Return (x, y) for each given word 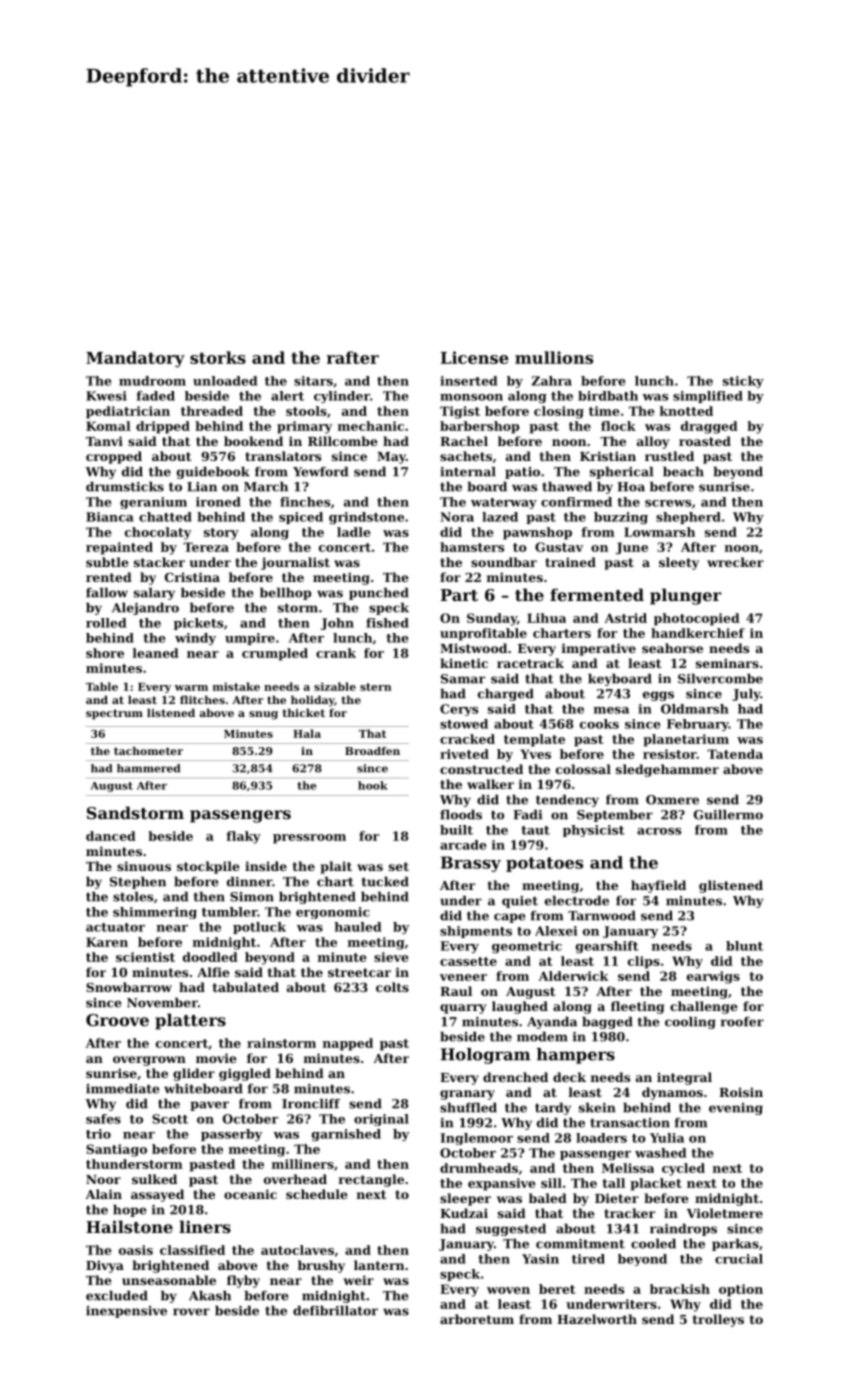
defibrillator (335, 1310)
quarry (463, 1009)
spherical (621, 472)
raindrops (683, 1229)
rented (109, 577)
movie (216, 1058)
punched (379, 593)
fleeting (637, 1007)
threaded (212, 411)
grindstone (366, 518)
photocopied (697, 619)
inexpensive (126, 1312)
